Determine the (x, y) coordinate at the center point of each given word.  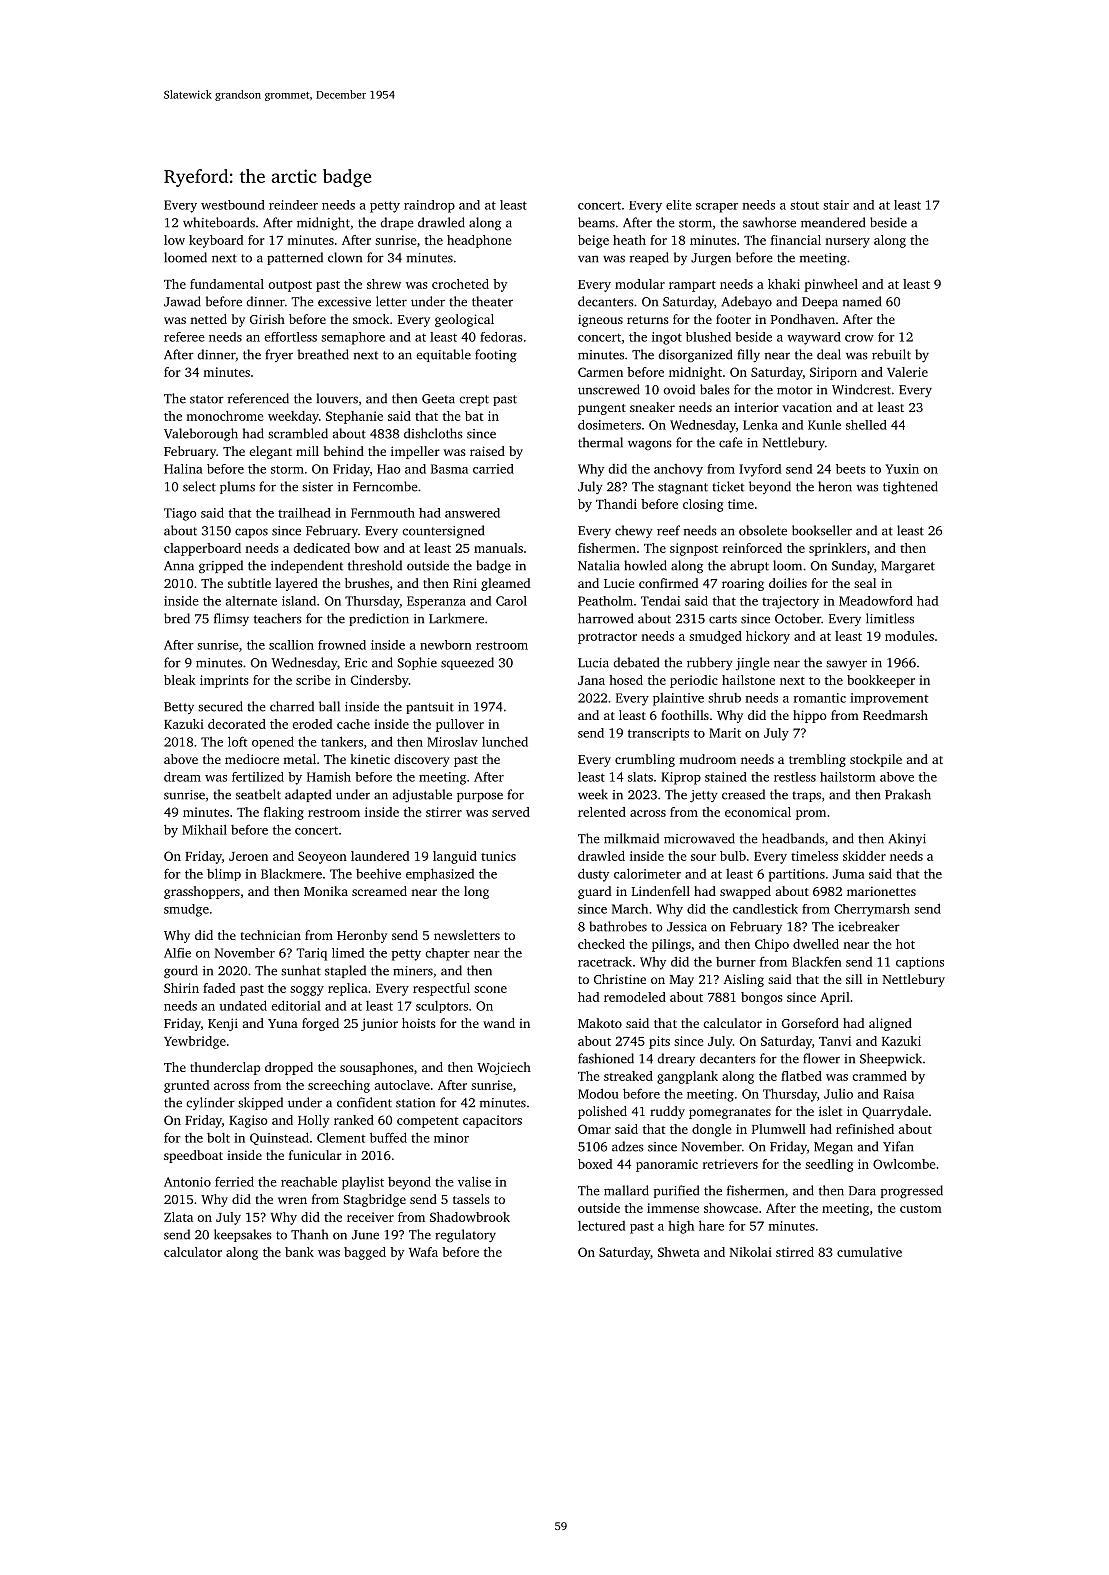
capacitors (492, 1121)
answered (472, 513)
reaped (649, 258)
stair (836, 205)
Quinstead (279, 1138)
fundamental (227, 284)
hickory (768, 637)
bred (177, 618)
